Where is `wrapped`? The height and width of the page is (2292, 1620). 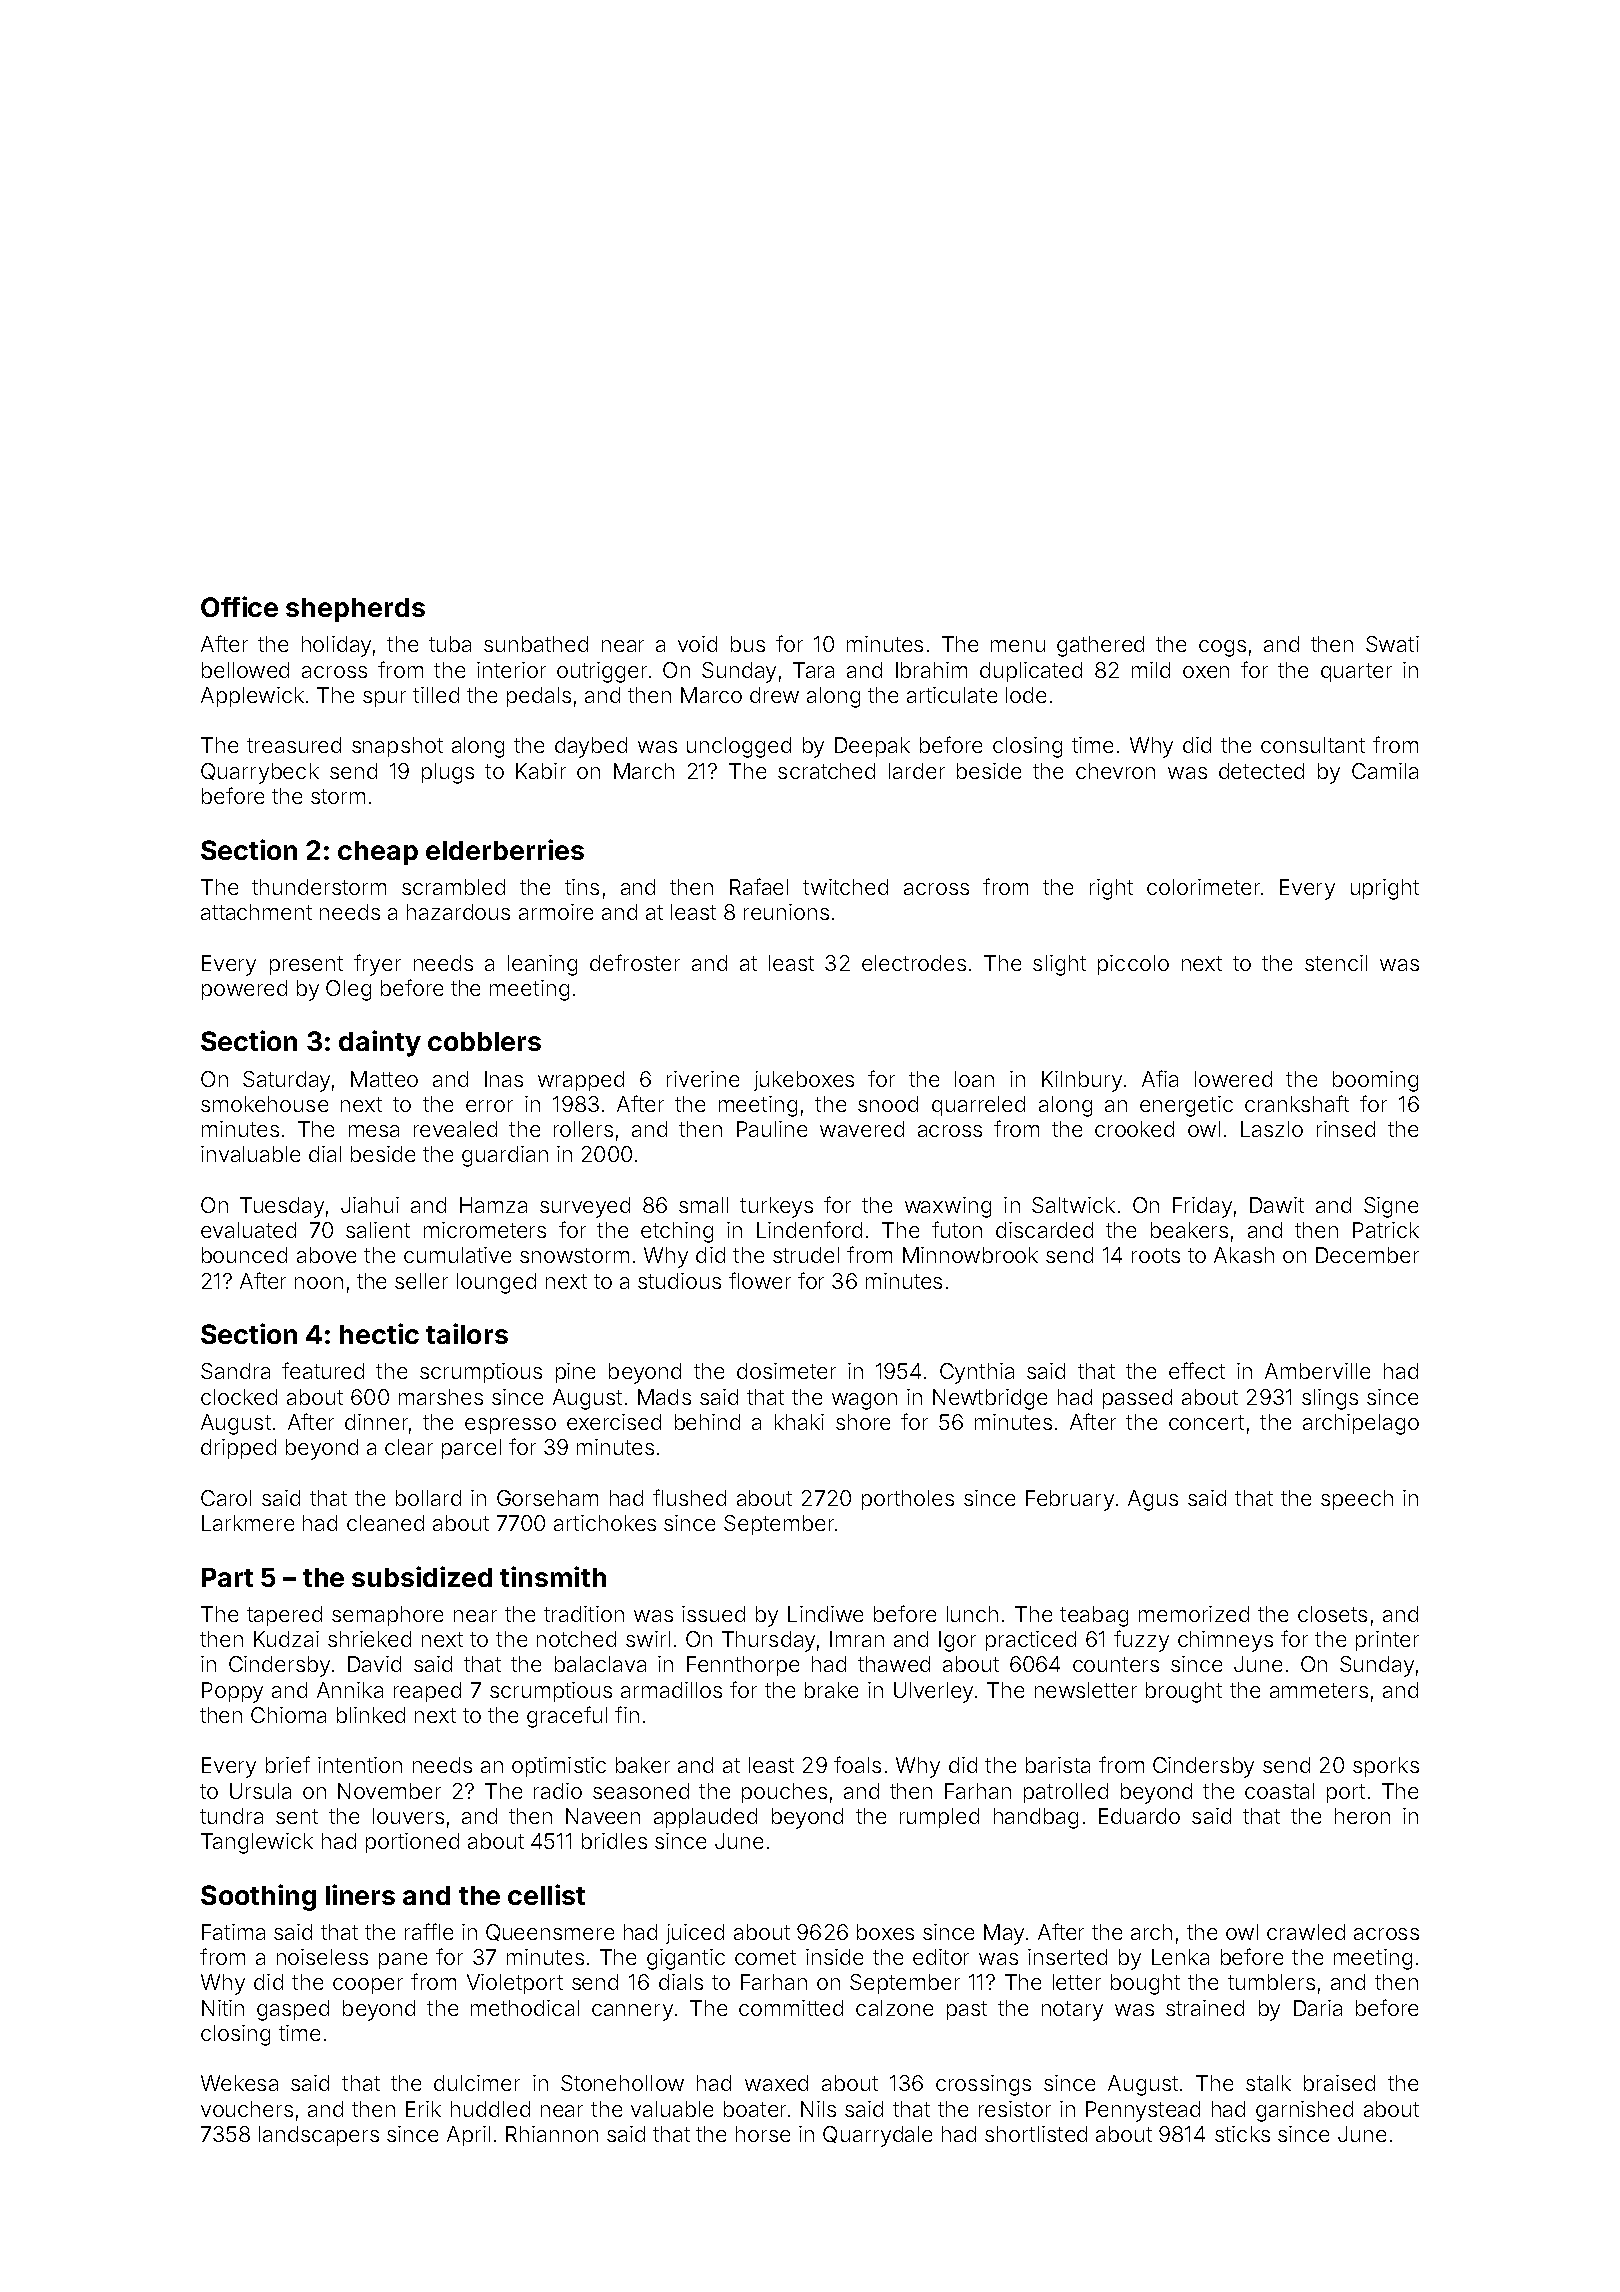 wrapped is located at coordinates (581, 1081).
